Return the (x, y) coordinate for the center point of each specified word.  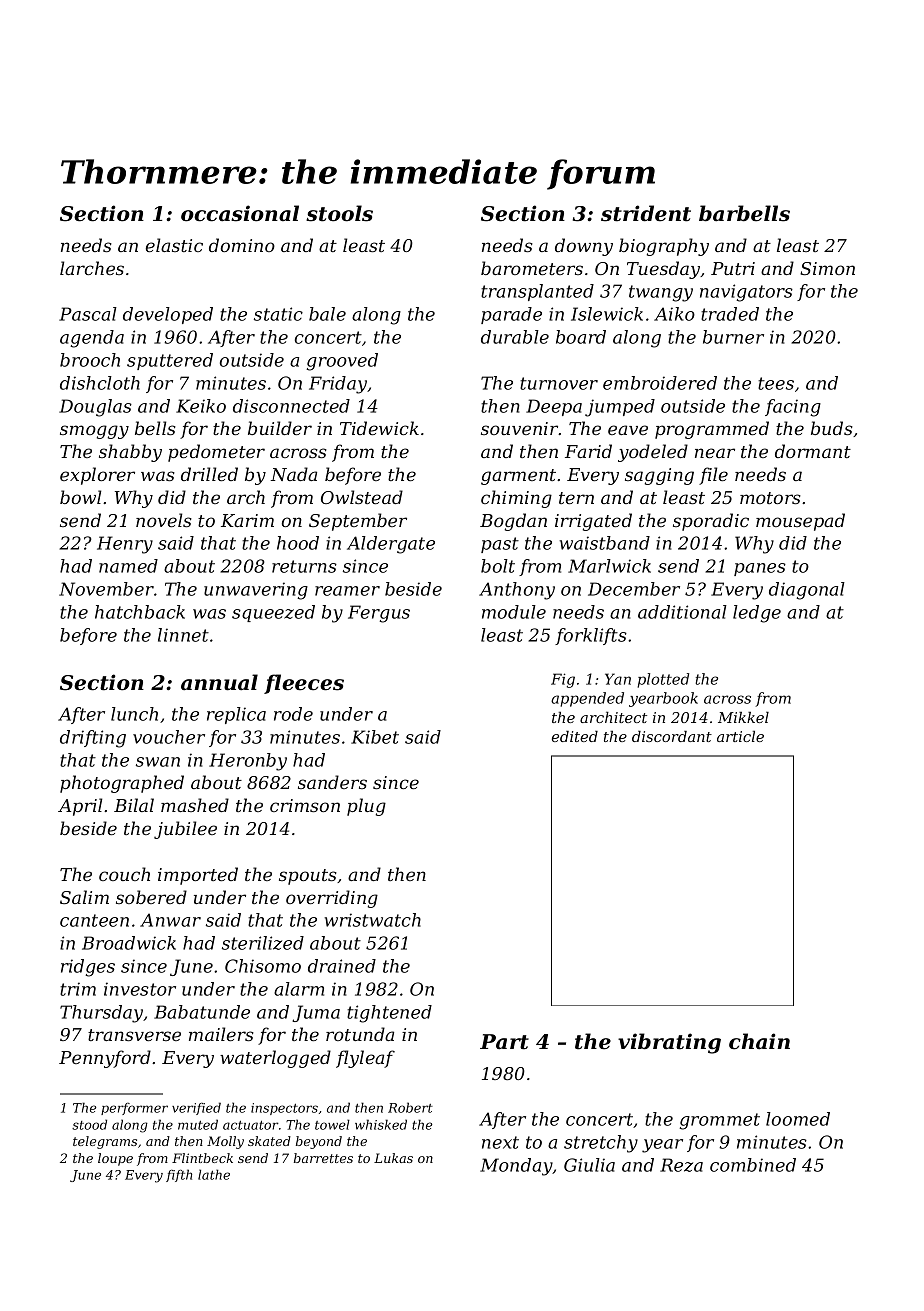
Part (504, 1042)
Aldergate (391, 545)
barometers (532, 268)
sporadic (711, 522)
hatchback (140, 612)
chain (759, 1041)
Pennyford (105, 1059)
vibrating (669, 1043)
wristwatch (372, 920)
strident (646, 213)
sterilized (263, 943)
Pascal (88, 314)
